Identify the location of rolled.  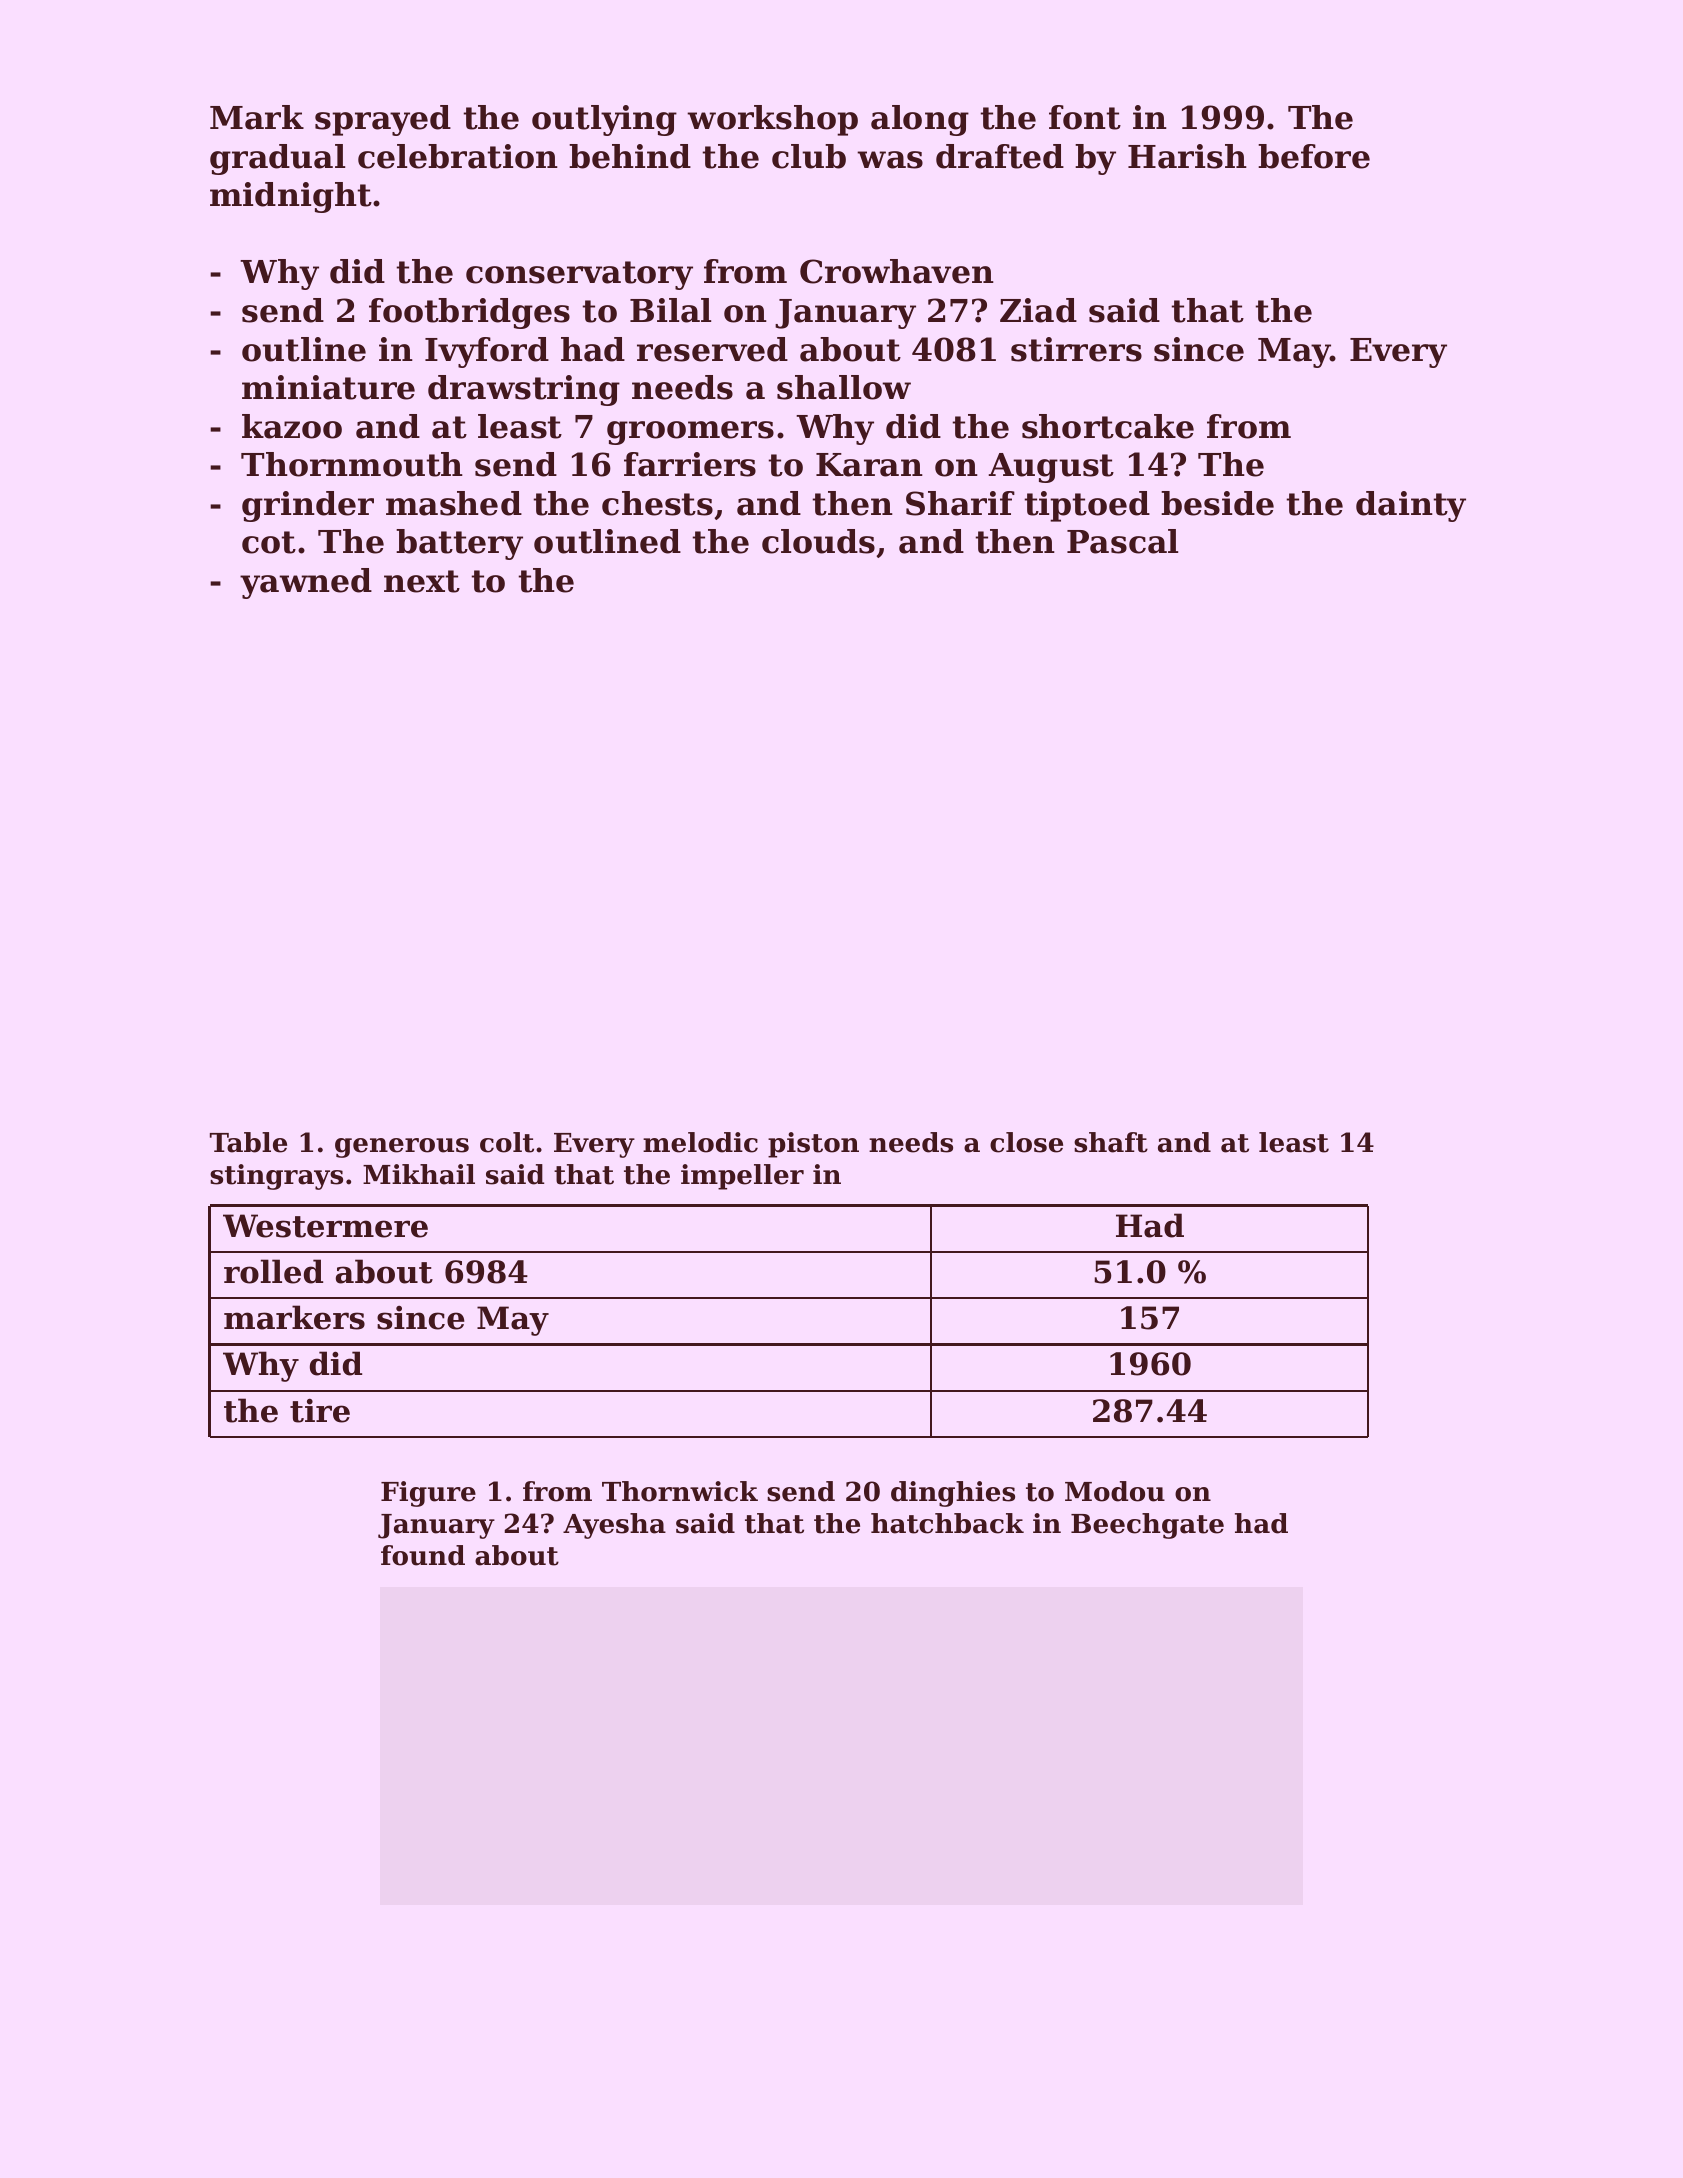
(273, 1271).
